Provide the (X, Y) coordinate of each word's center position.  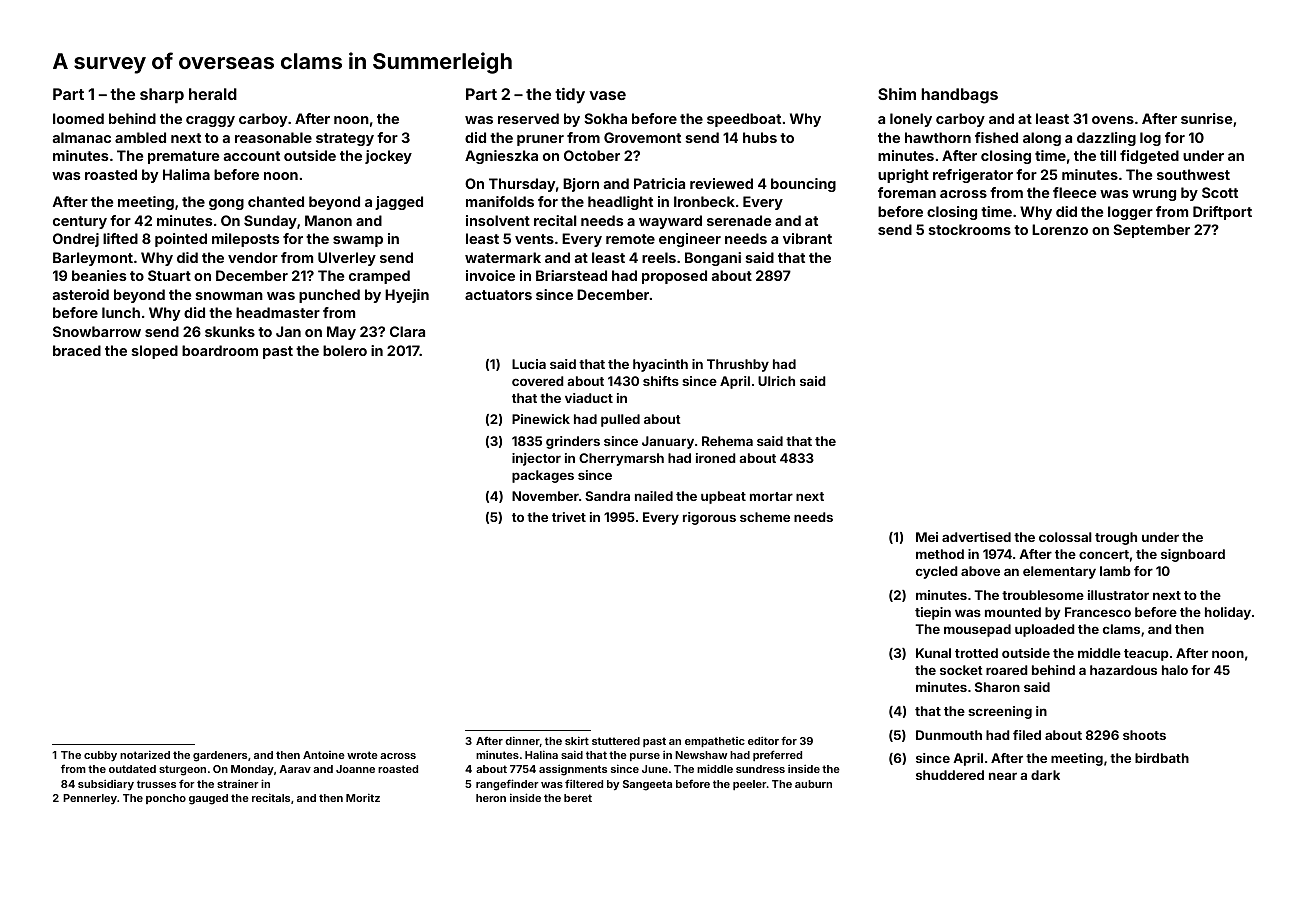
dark (1045, 775)
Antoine (324, 755)
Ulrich (776, 381)
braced (77, 350)
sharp (162, 96)
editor (763, 740)
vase (607, 95)
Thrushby (738, 365)
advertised (976, 537)
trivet (569, 517)
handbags (959, 96)
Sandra (607, 496)
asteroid (81, 294)
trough (1116, 538)
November (545, 496)
